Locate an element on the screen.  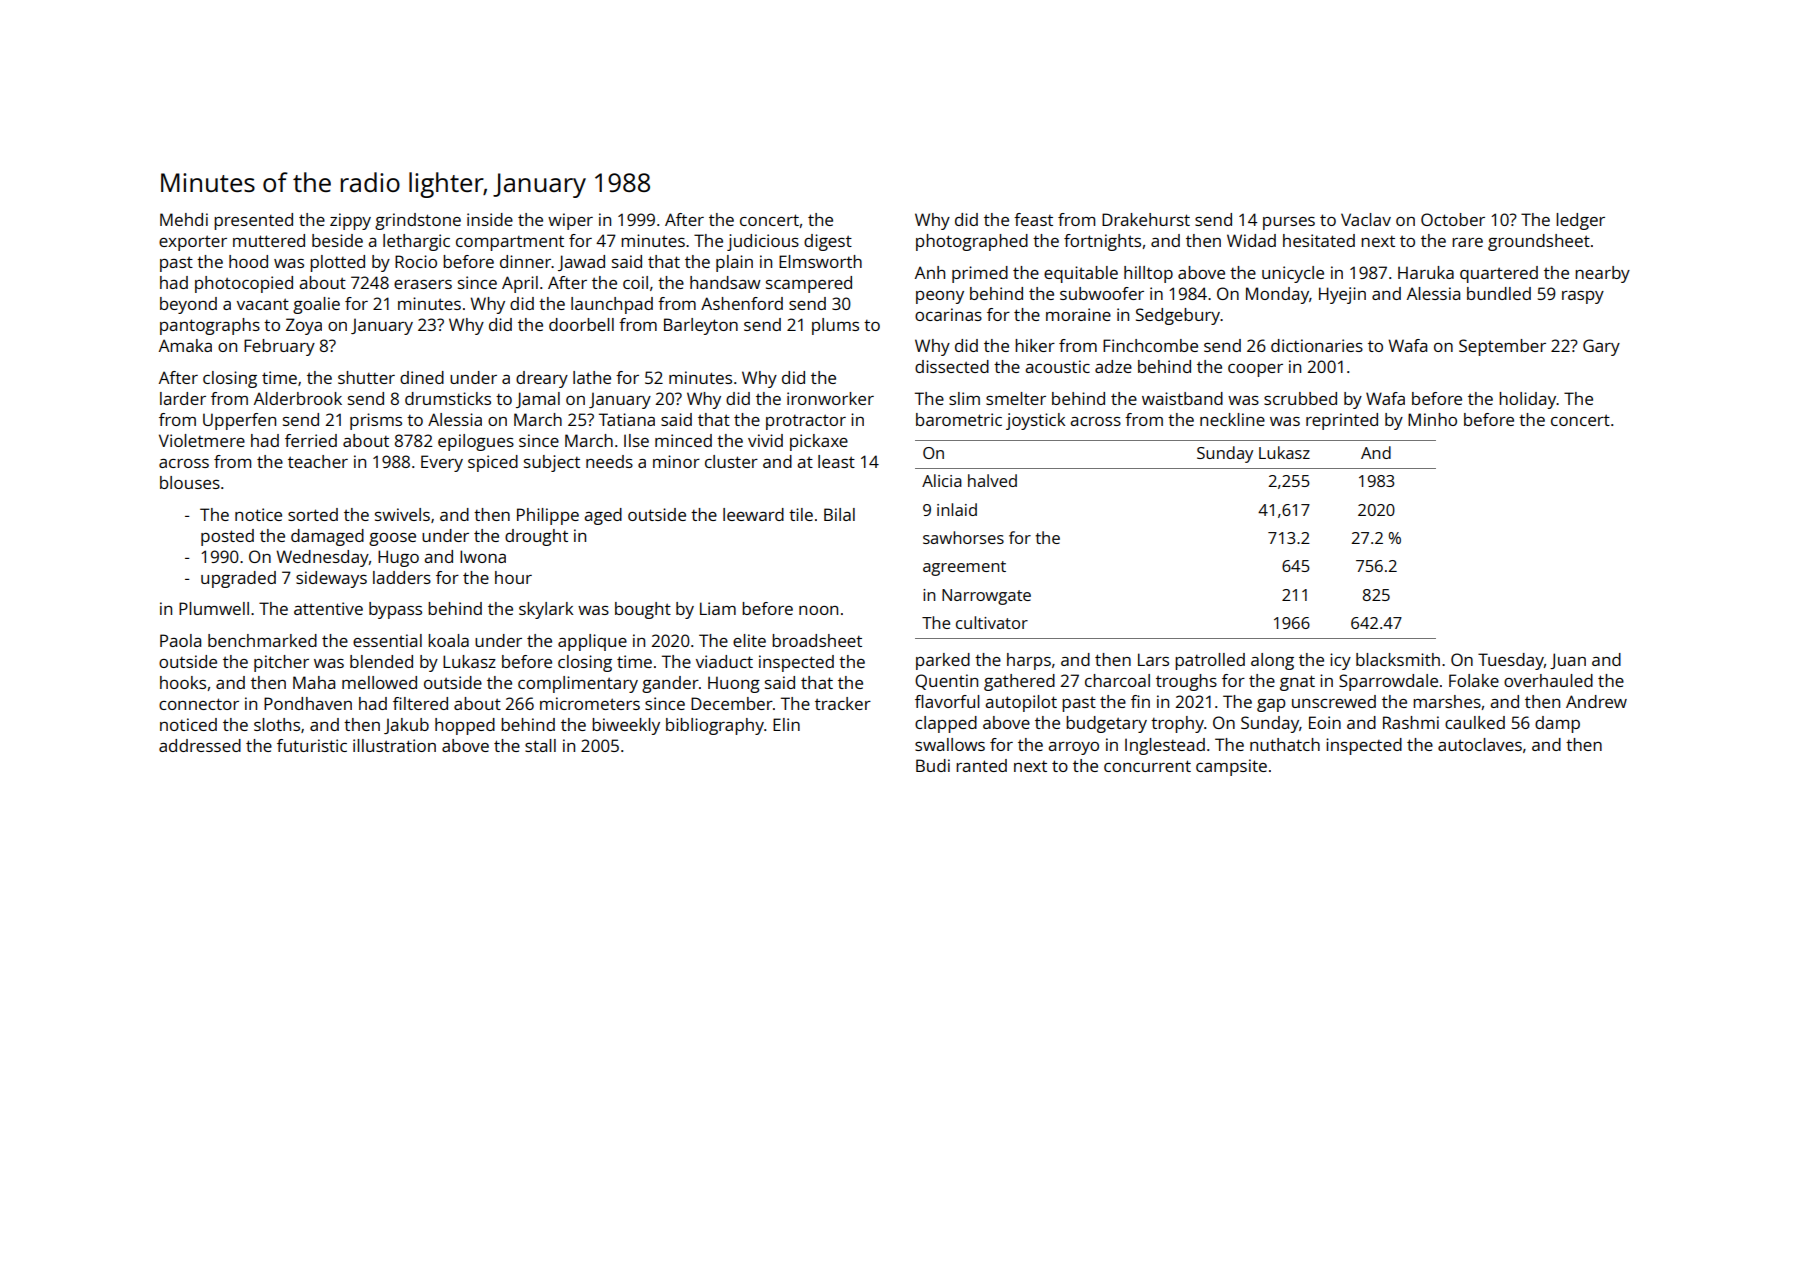
feast is located at coordinates (1033, 219).
